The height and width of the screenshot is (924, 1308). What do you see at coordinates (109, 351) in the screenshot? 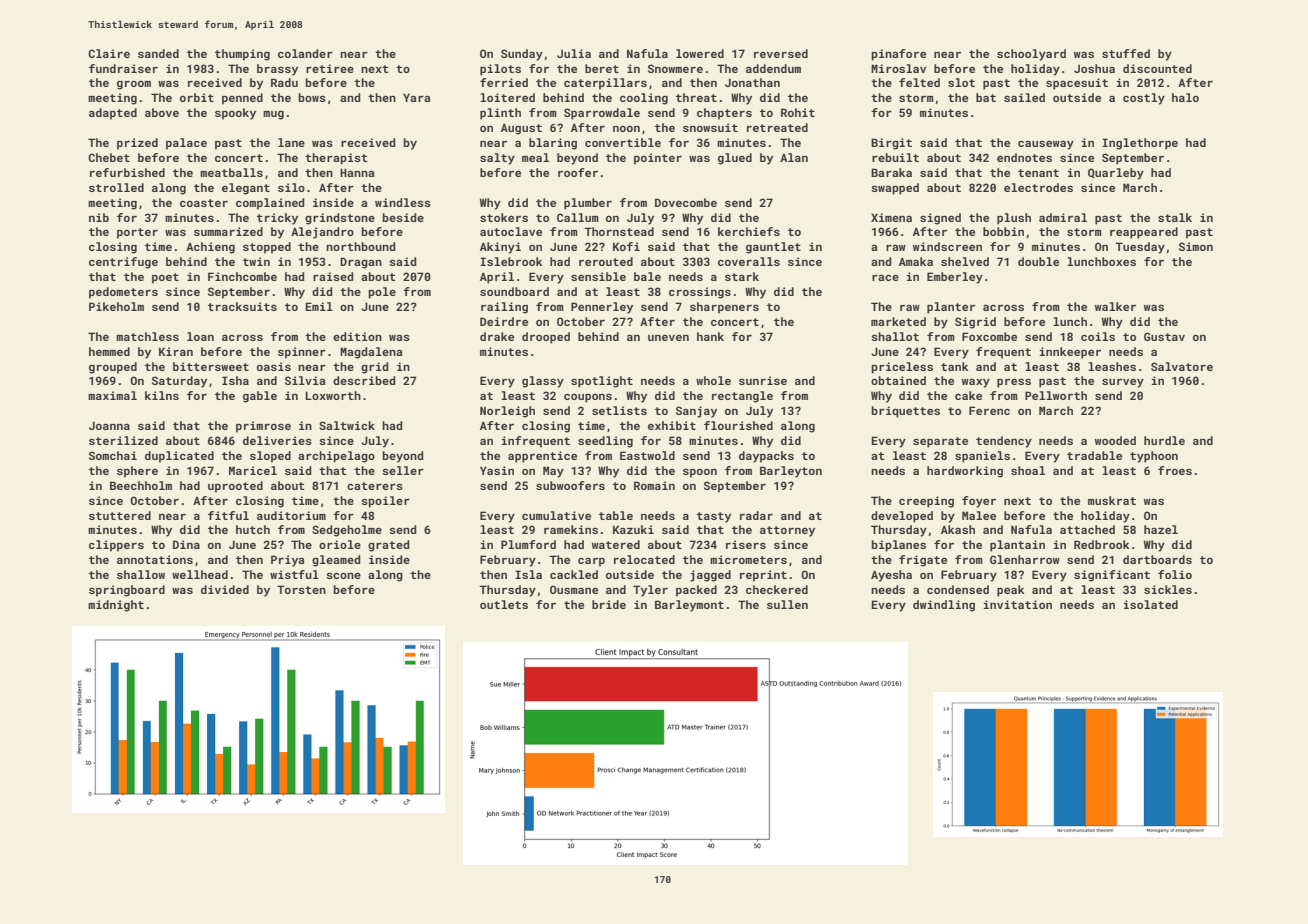
I see `hemmed` at bounding box center [109, 351].
